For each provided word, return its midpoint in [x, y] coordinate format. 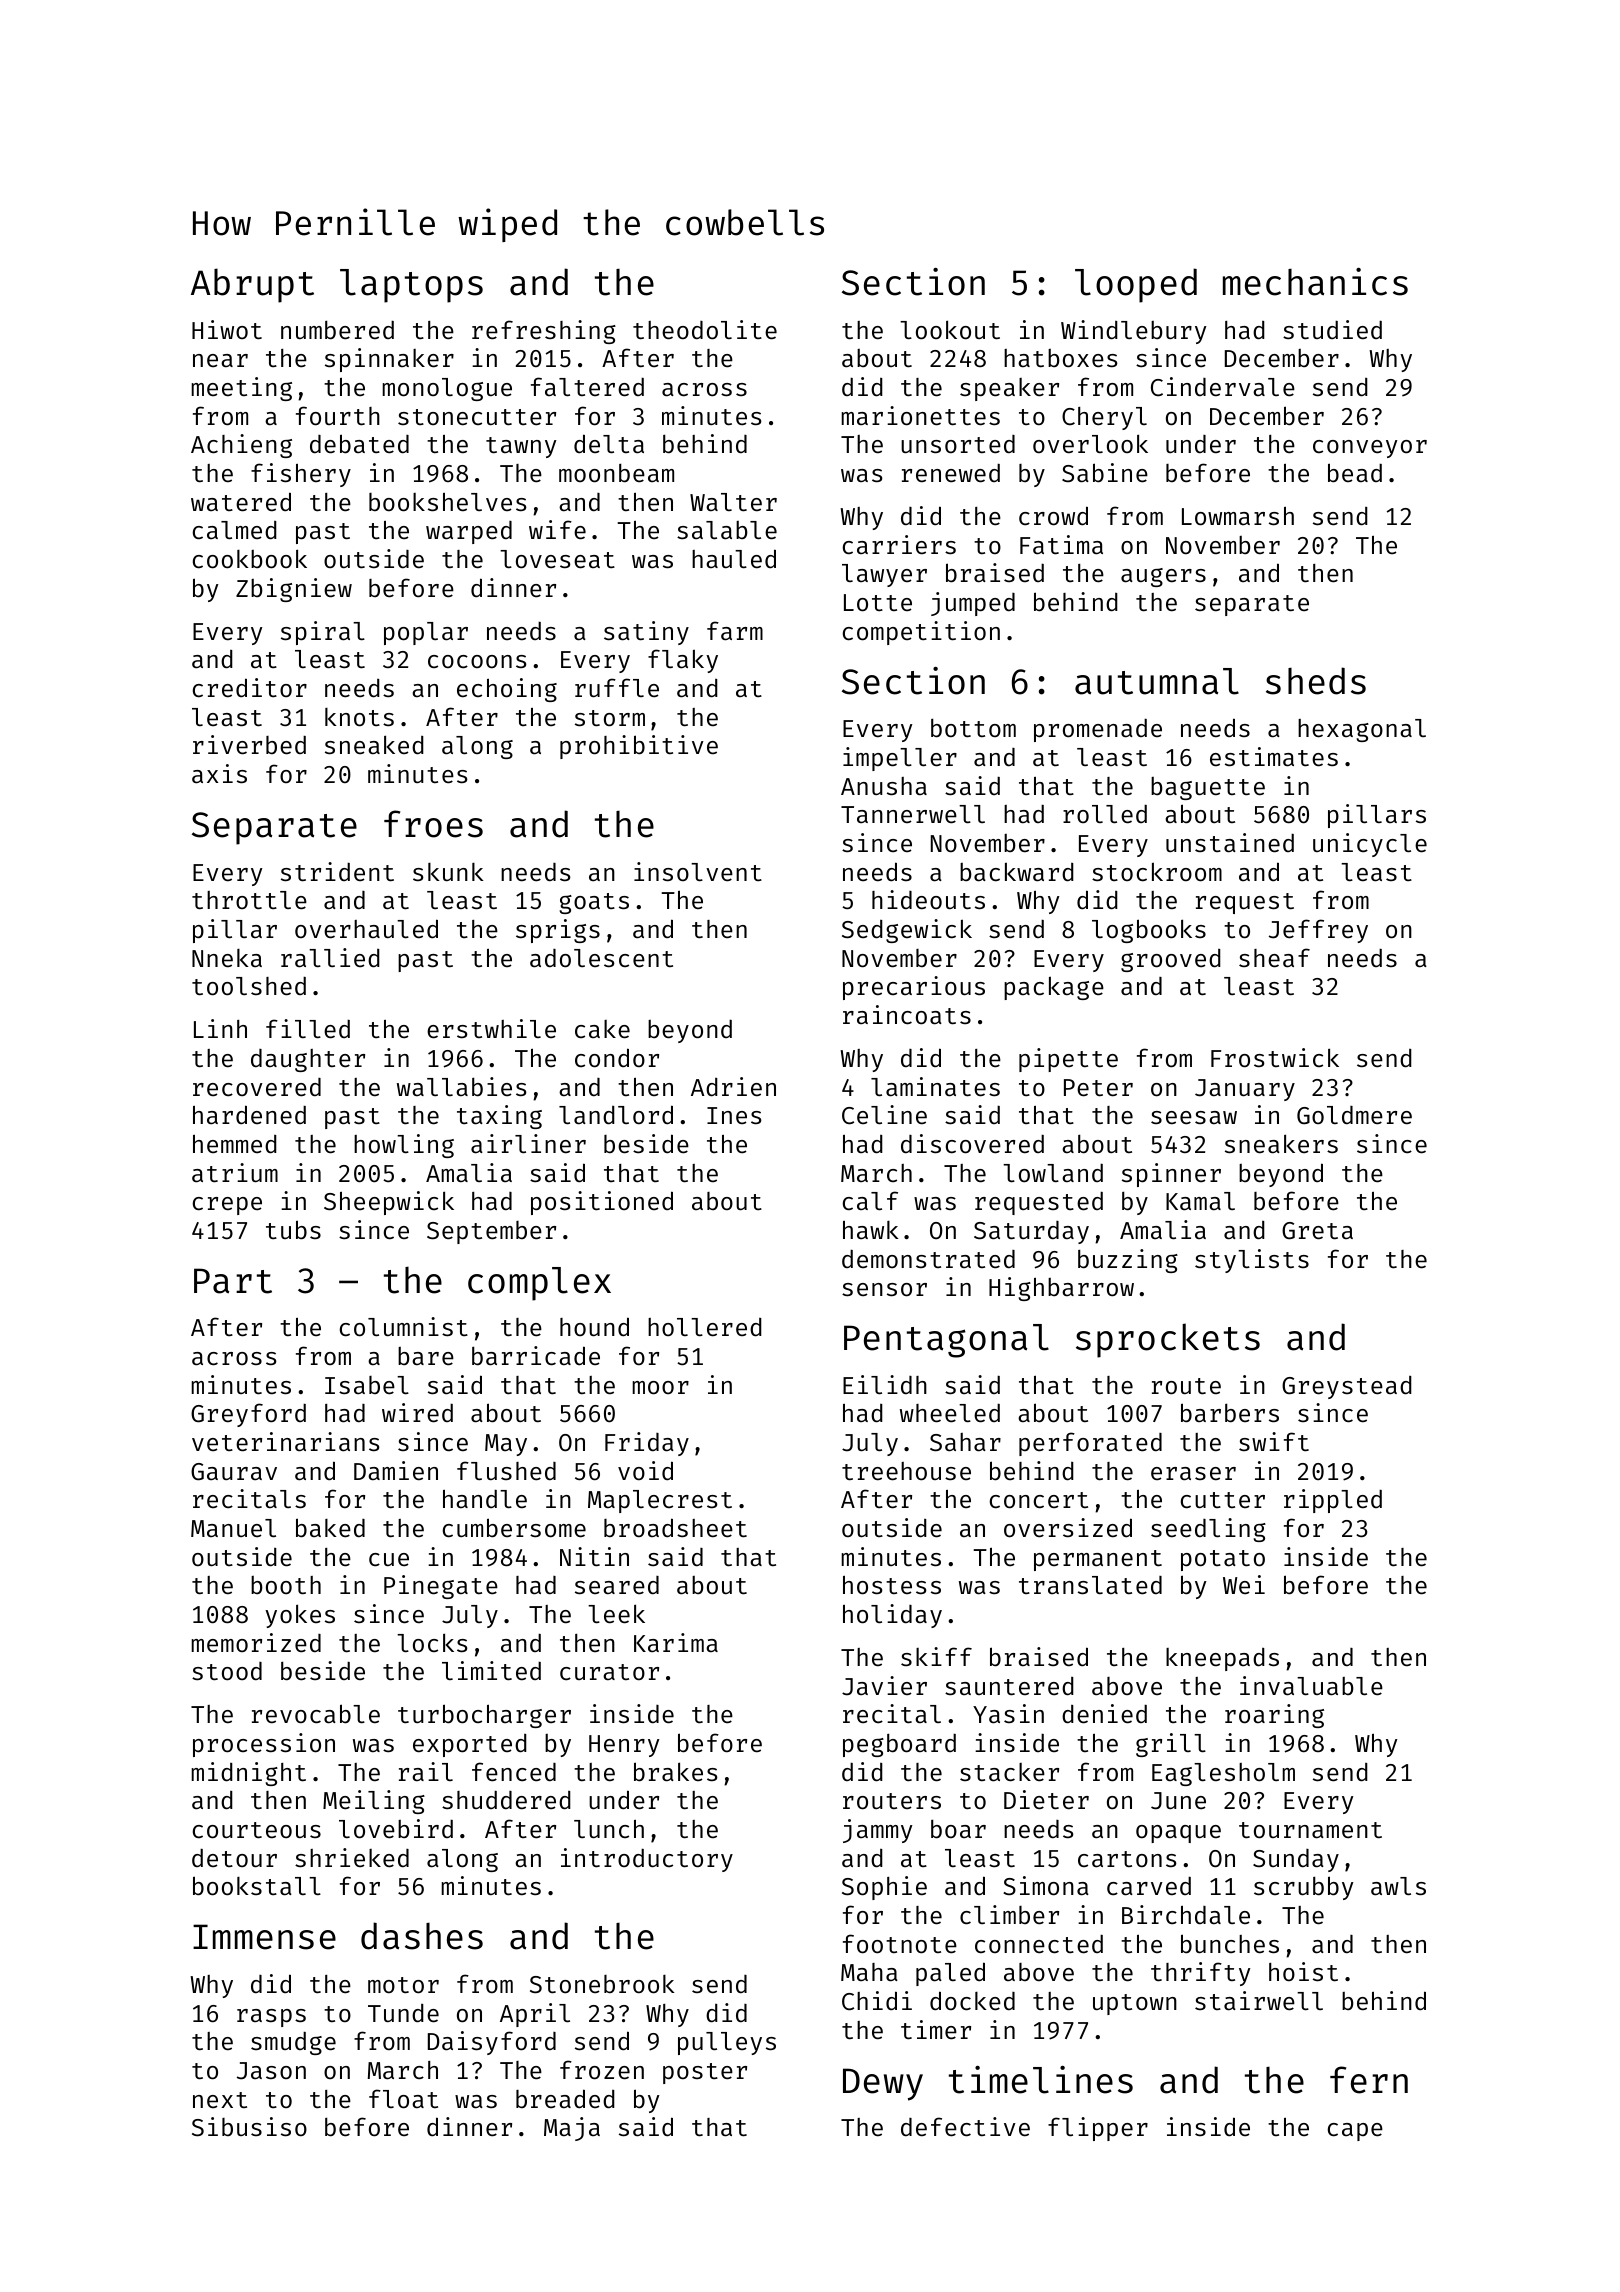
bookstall [257, 1886]
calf [870, 1201]
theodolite [705, 330]
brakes [676, 1772]
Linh [220, 1028]
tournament [1310, 1830]
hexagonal [1362, 730]
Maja [572, 2129]
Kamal [1200, 1201]
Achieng [241, 446]
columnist [404, 1327]
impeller [900, 759]
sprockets [1168, 1340]
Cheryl [1104, 418]
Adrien [733, 1087]
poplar [426, 633]
